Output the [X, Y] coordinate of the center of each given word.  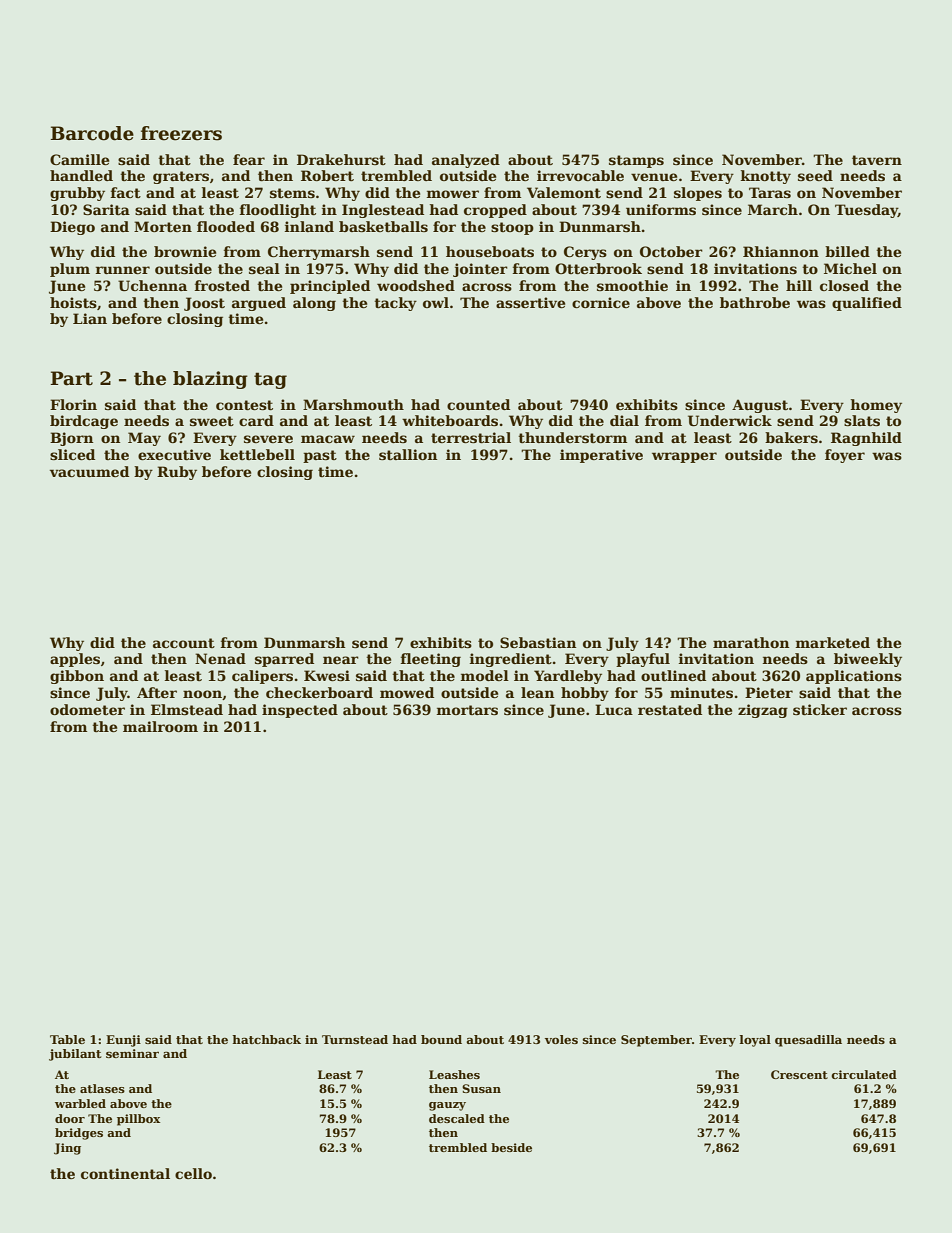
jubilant [75, 1055]
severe [268, 439]
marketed [833, 642]
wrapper [684, 457]
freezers [181, 133]
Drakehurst [341, 159]
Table [67, 1039]
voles [561, 1039]
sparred [284, 660]
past [320, 456]
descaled [457, 1118]
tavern [877, 160]
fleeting [431, 660]
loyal [755, 1041]
